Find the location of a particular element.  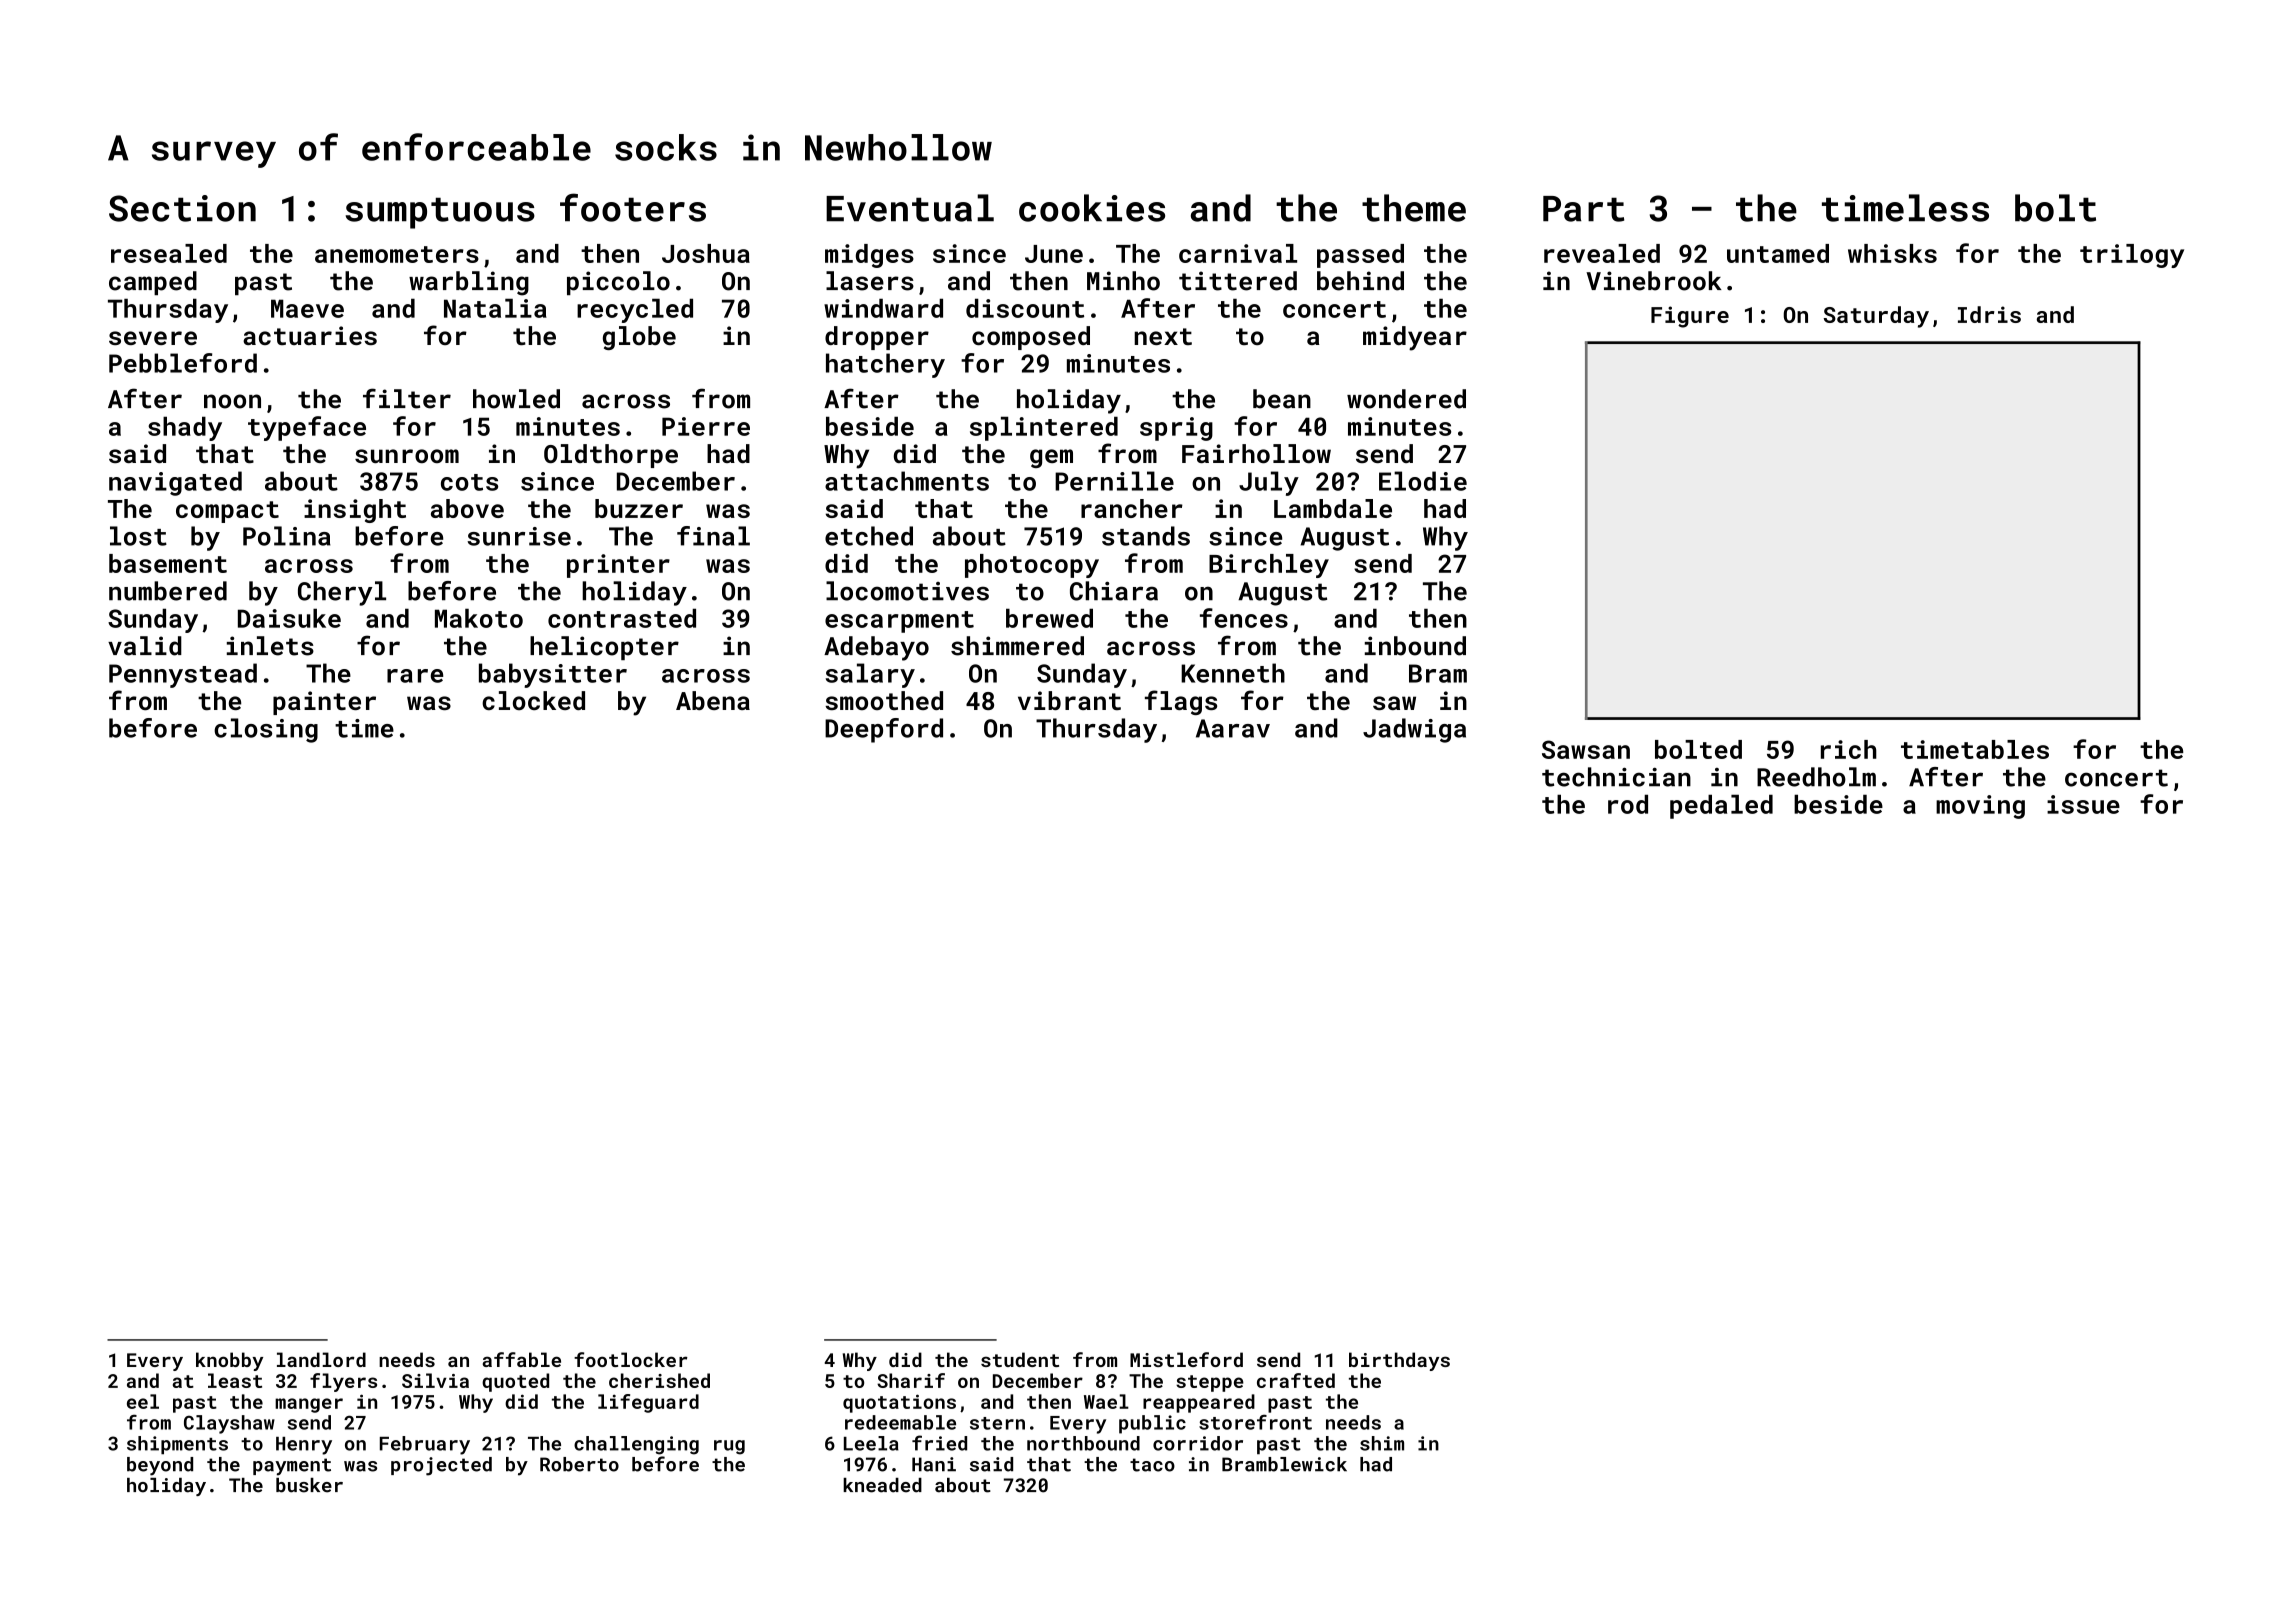

closing is located at coordinates (266, 730).
